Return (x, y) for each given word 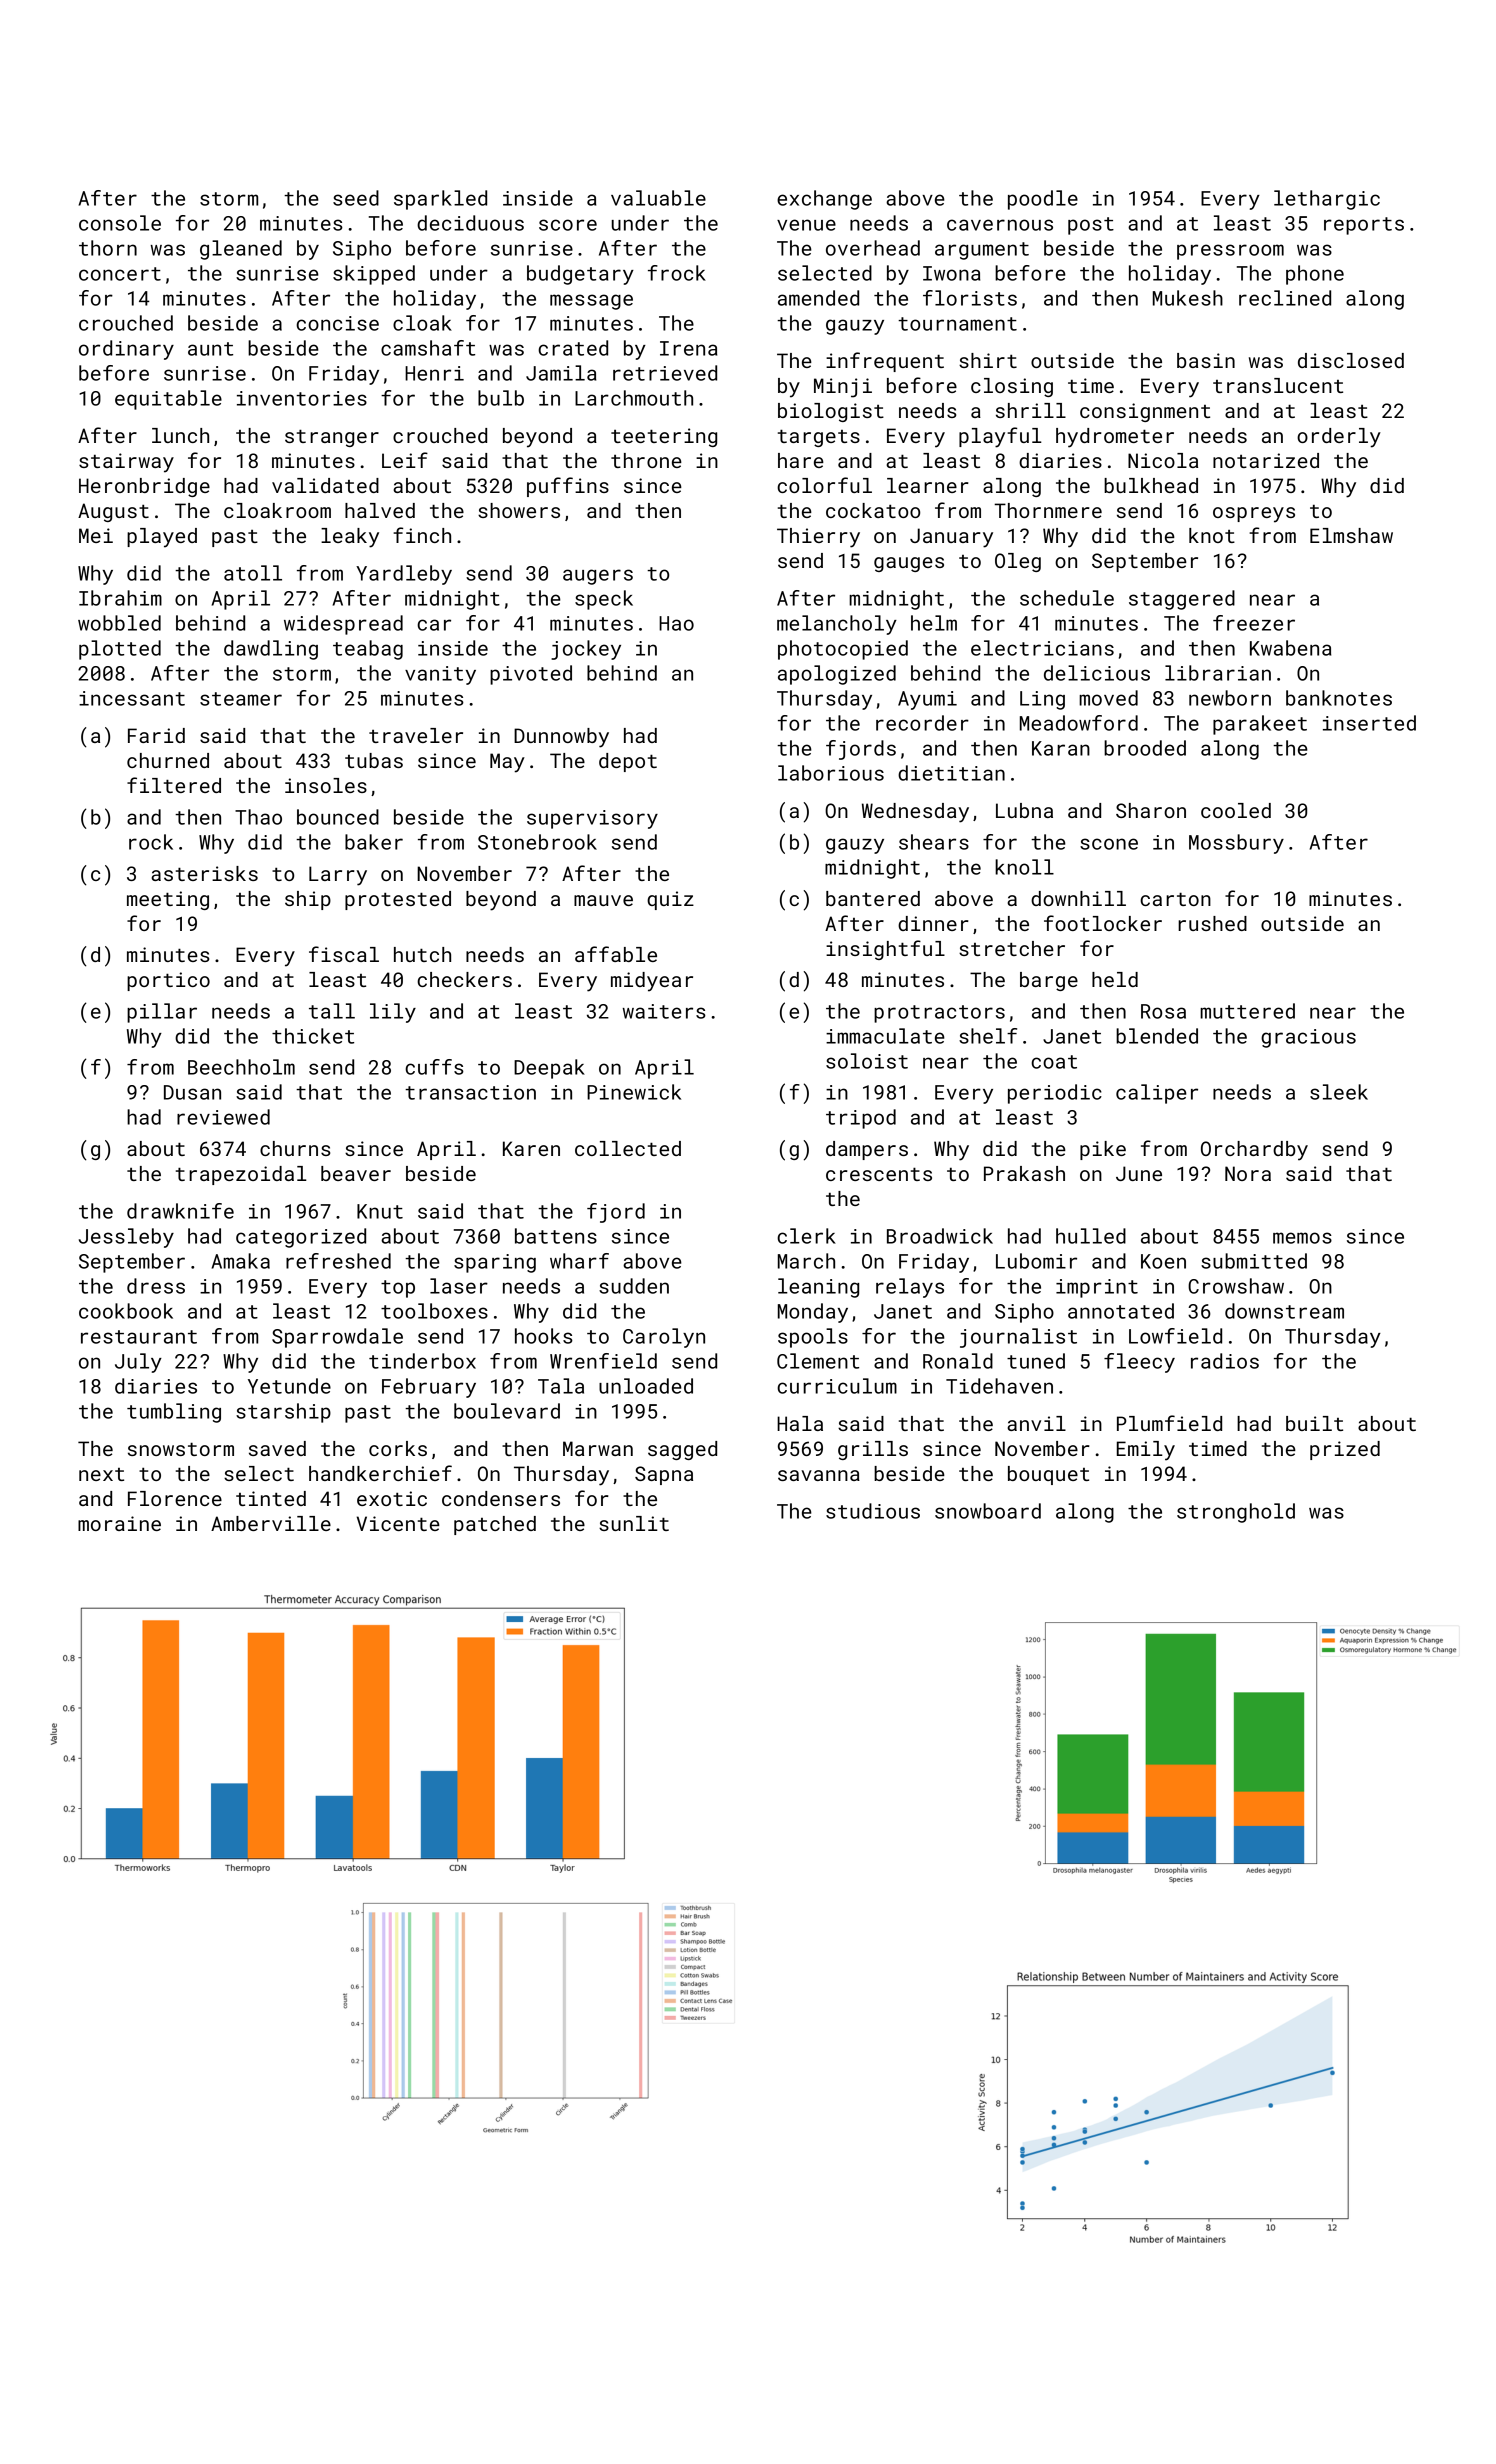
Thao (258, 817)
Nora (1248, 1173)
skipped (374, 275)
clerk (806, 1236)
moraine (119, 1523)
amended (818, 298)
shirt (988, 360)
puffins (568, 487)
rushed (1212, 923)
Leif (405, 460)
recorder (922, 723)
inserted (1369, 723)
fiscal (344, 954)
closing (1012, 387)
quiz (670, 900)
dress (156, 1286)
